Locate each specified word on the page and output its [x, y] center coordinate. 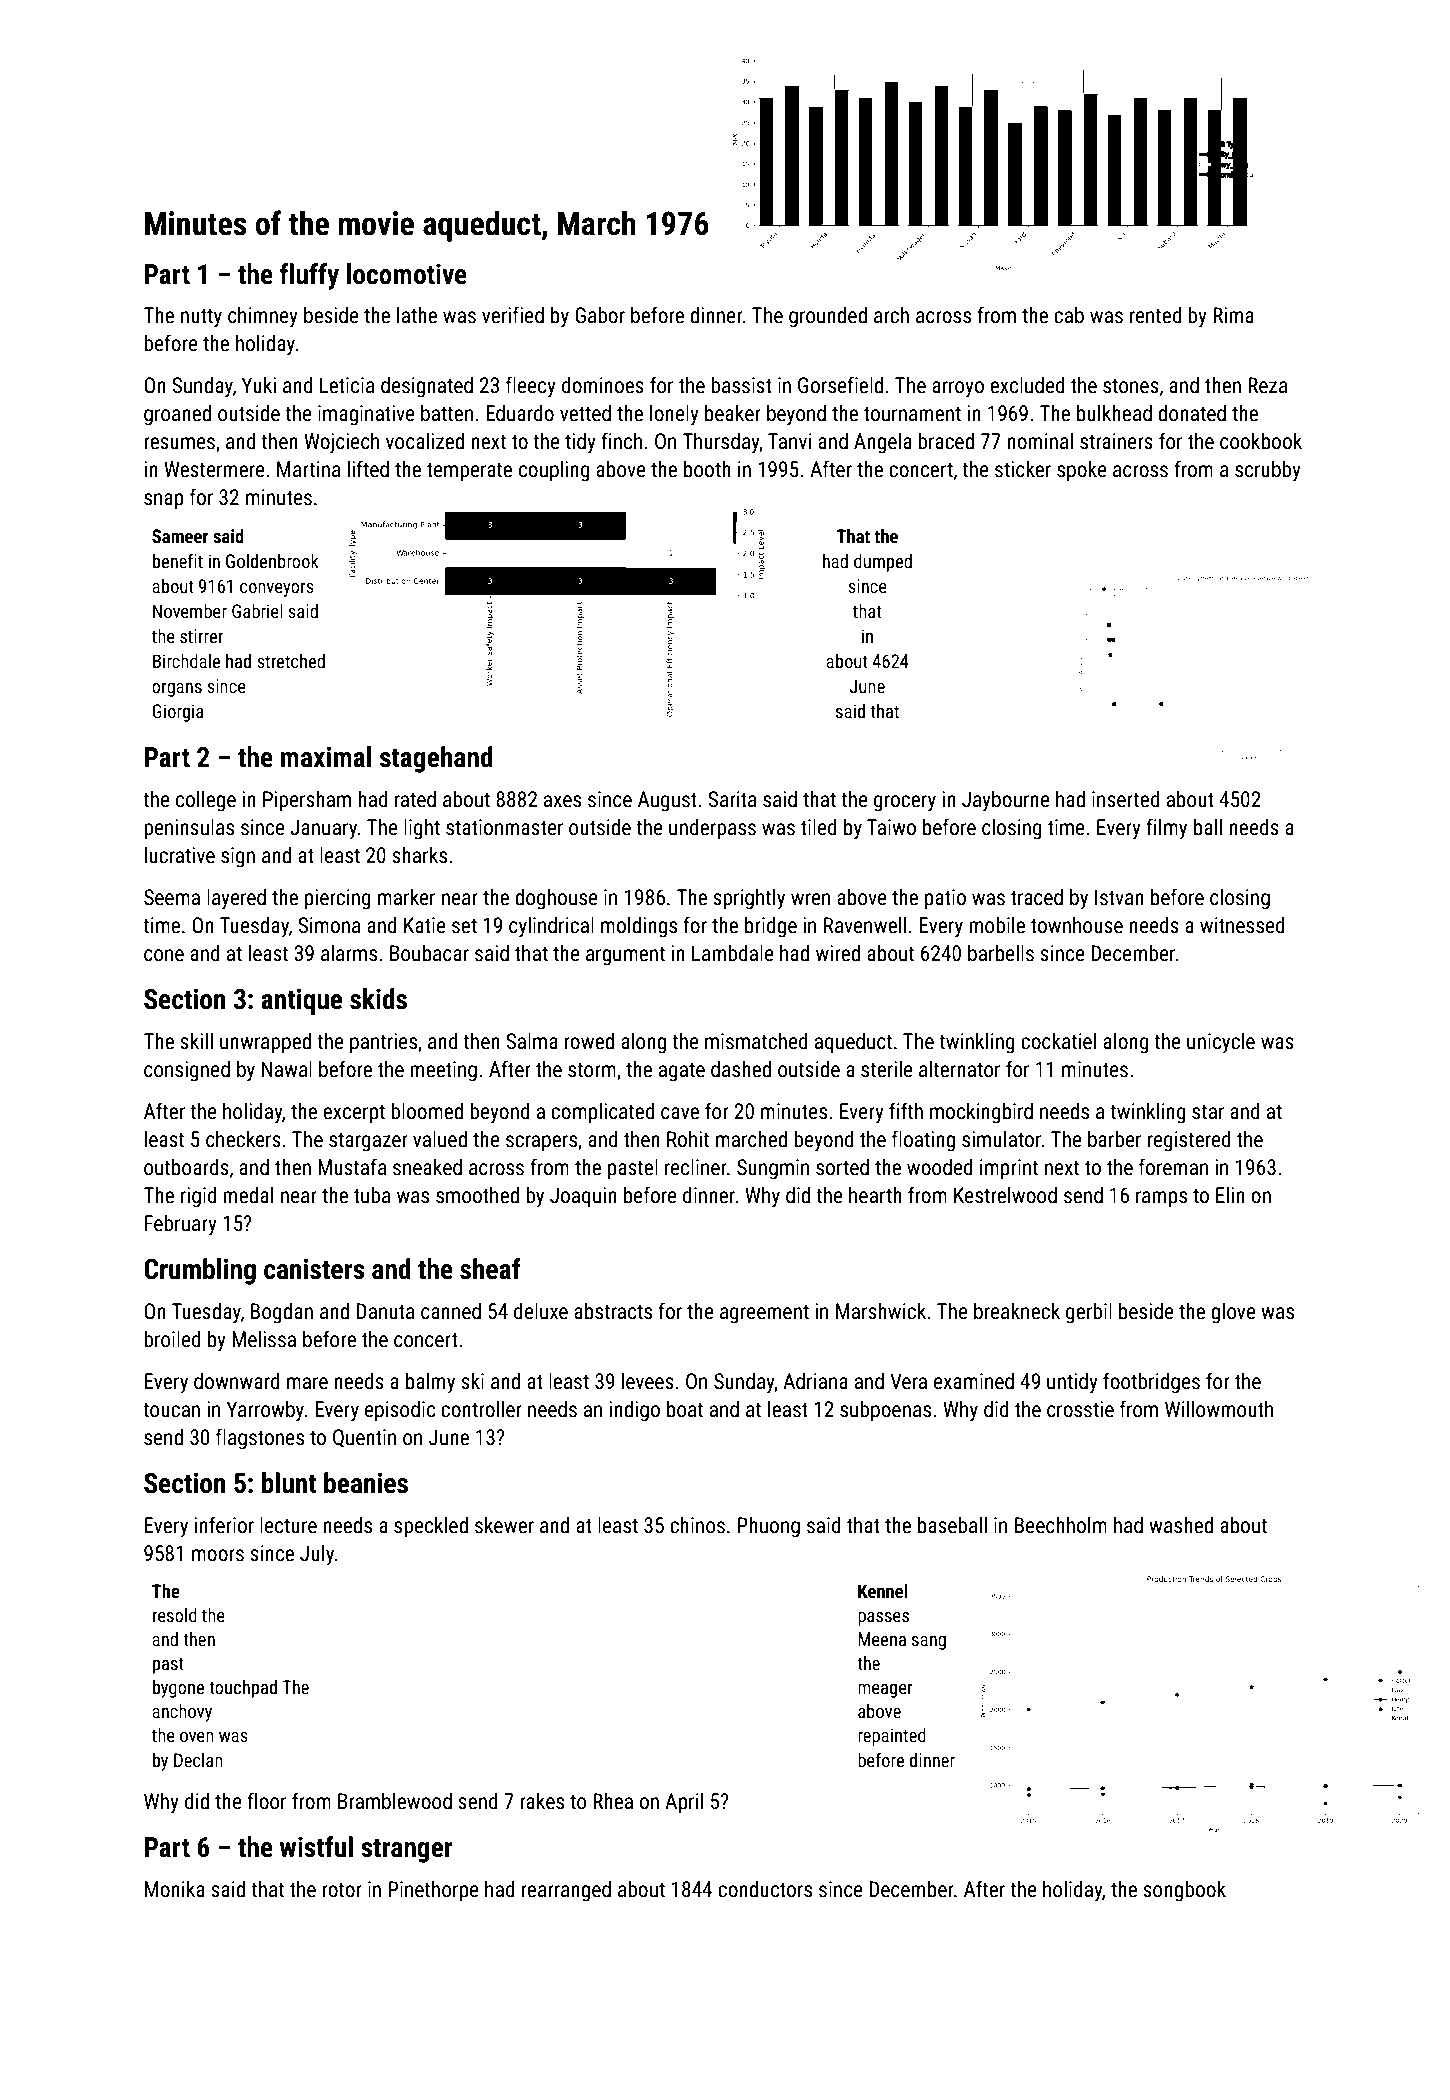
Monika [175, 1889]
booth [707, 469]
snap [164, 501]
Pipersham [307, 801]
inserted [1126, 799]
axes [562, 801]
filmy [1166, 829]
